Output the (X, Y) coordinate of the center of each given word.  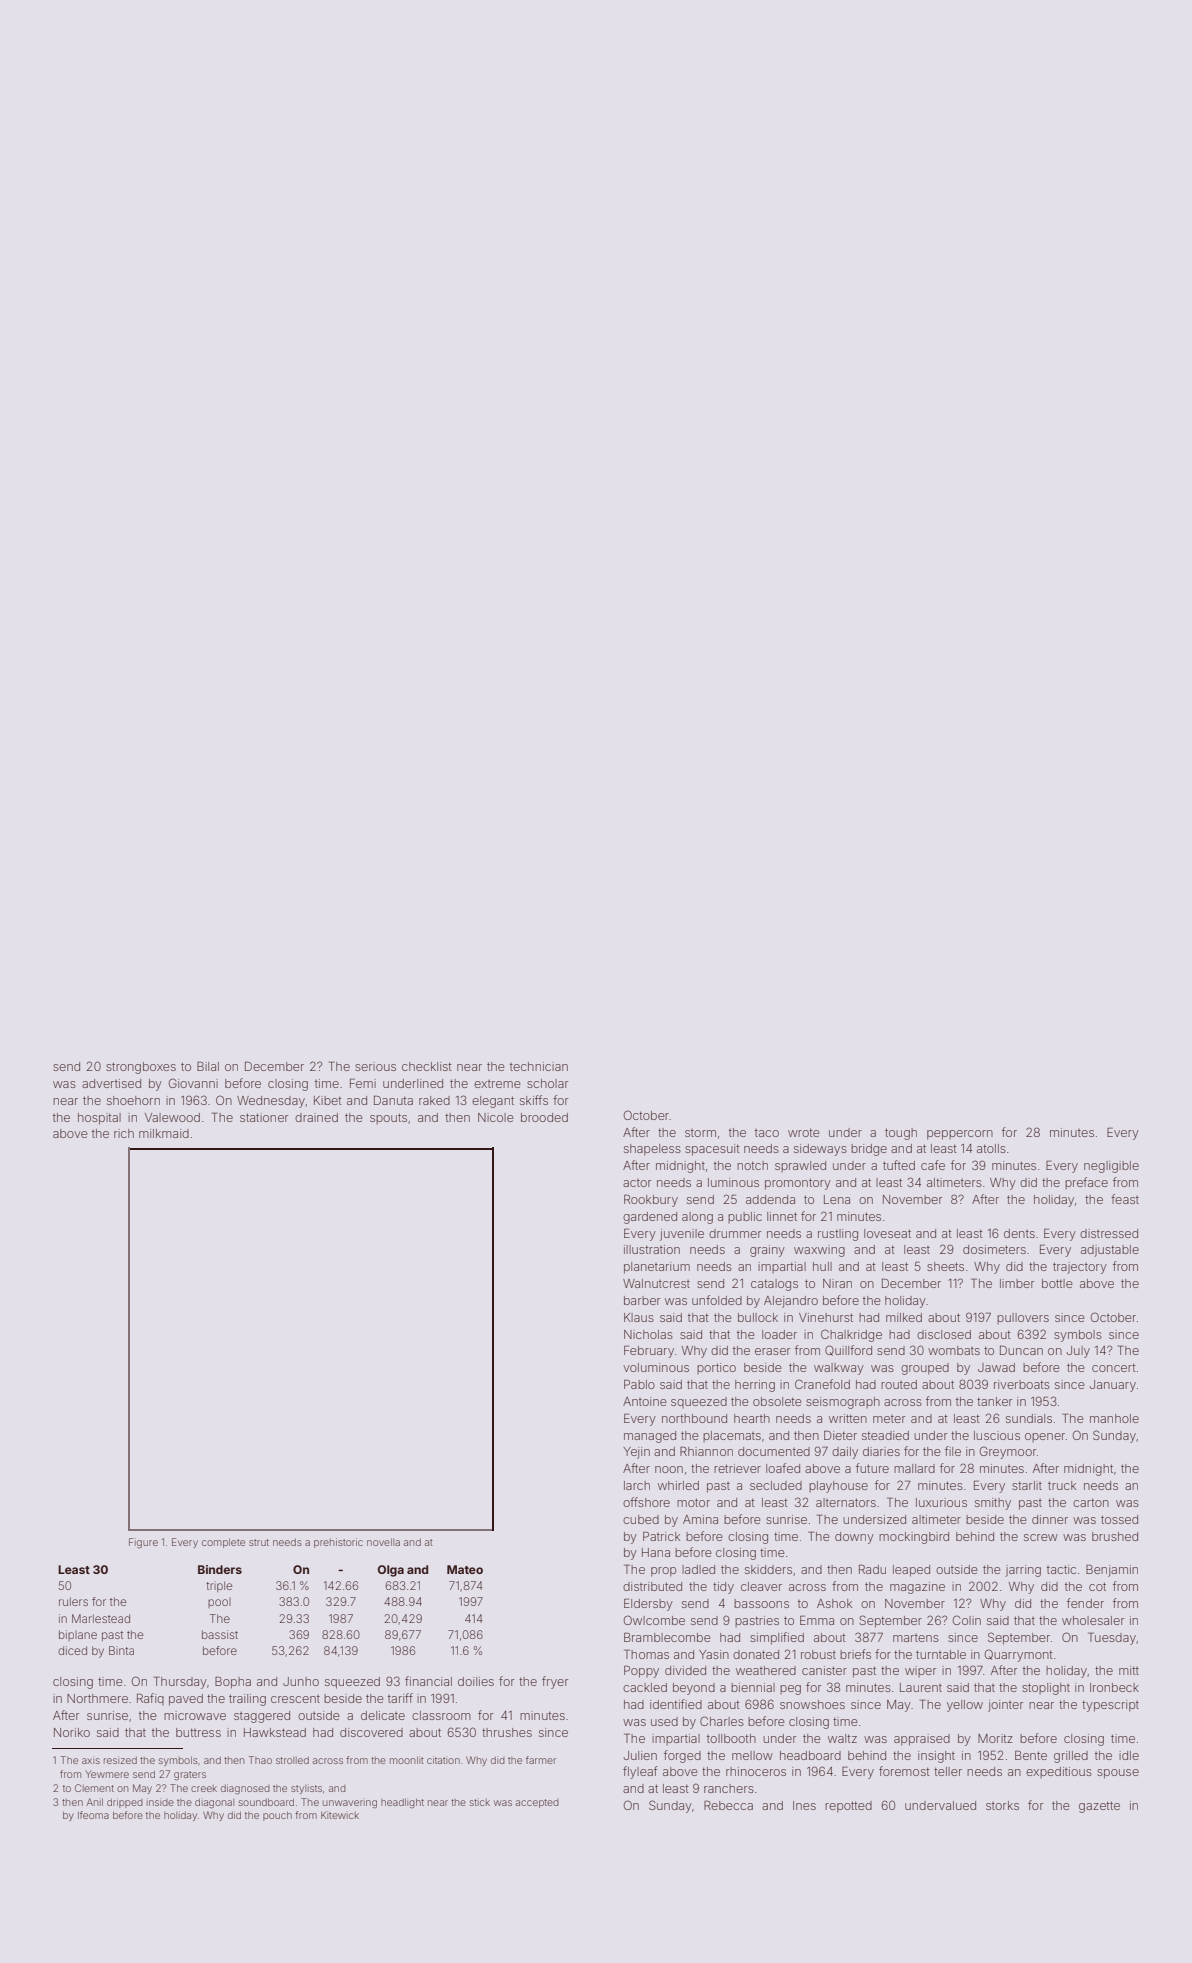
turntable (941, 1654)
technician (539, 1066)
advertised (111, 1083)
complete (223, 1543)
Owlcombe (654, 1620)
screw (1041, 1537)
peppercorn (960, 1135)
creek (204, 1788)
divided (685, 1670)
